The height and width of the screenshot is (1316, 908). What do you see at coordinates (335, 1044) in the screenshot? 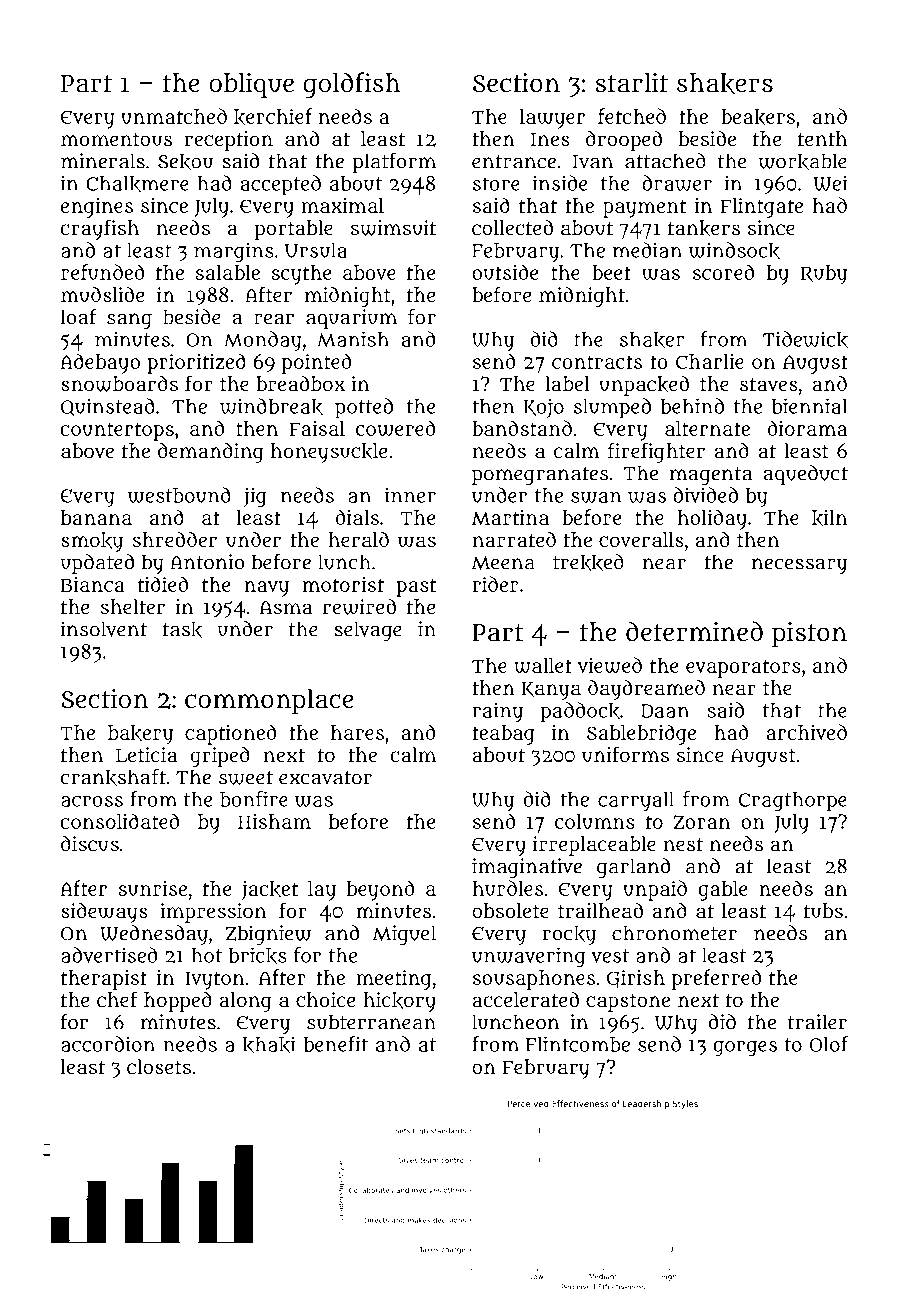
I see `benefit` at bounding box center [335, 1044].
